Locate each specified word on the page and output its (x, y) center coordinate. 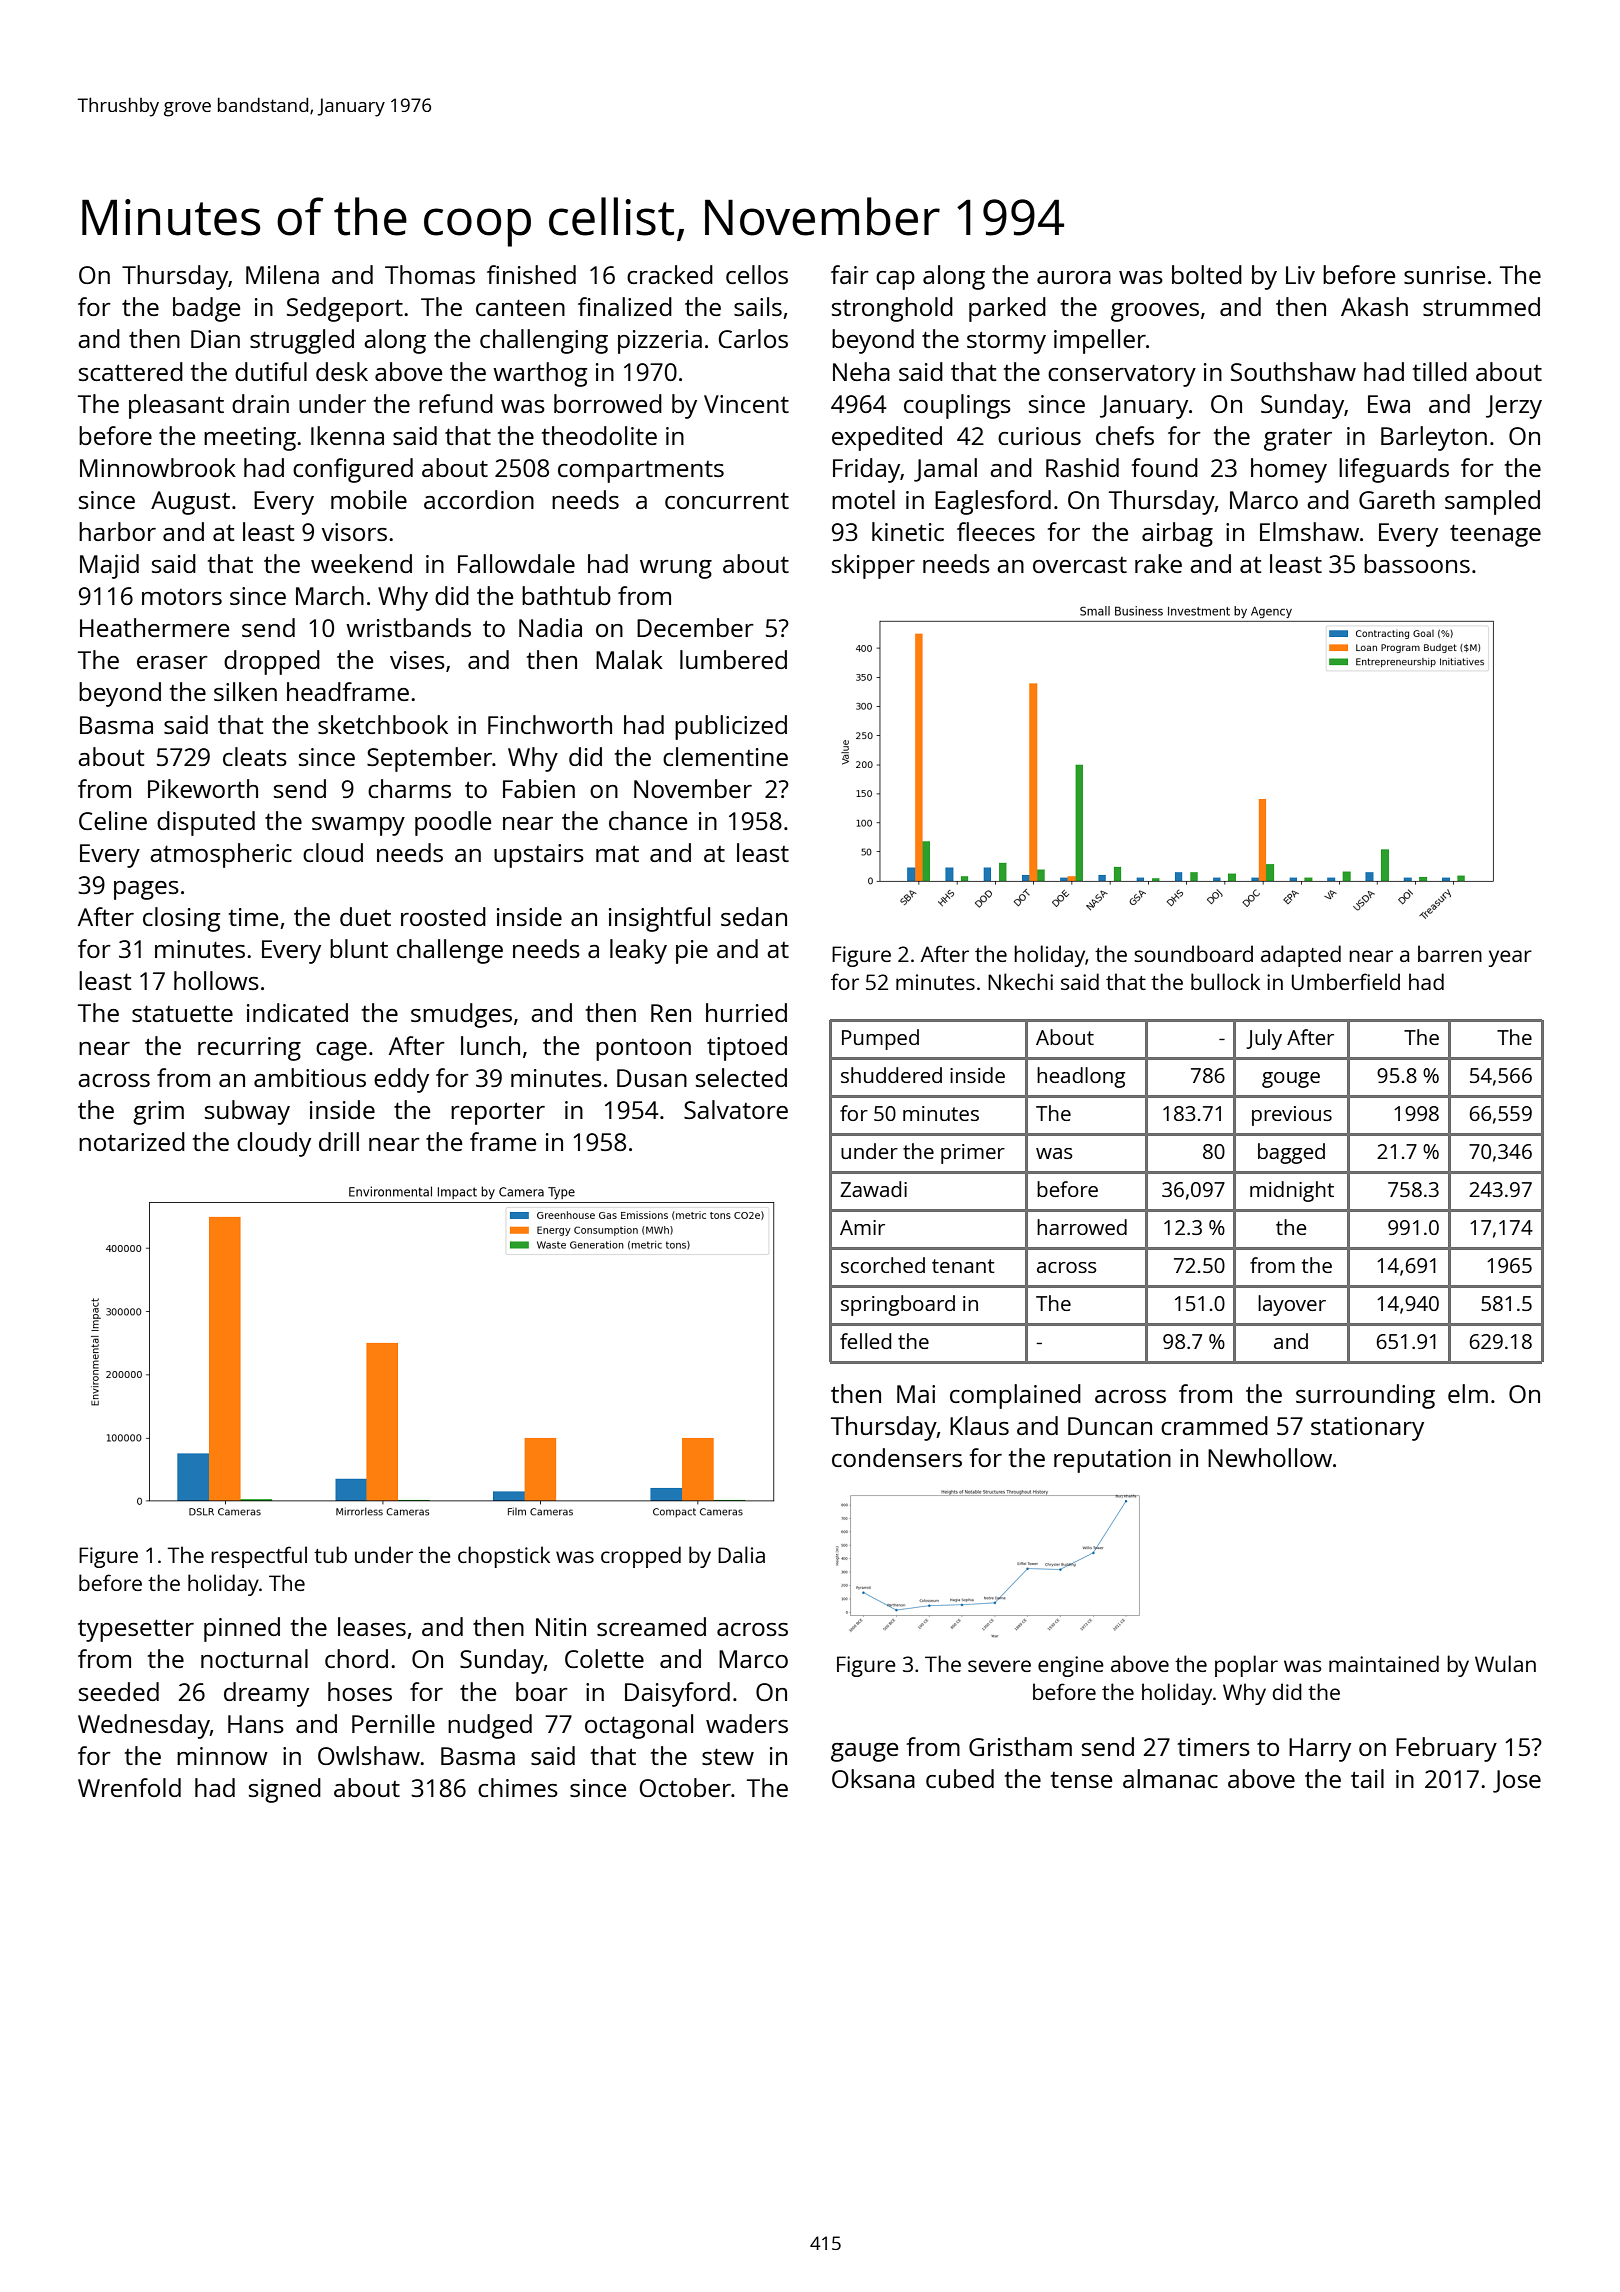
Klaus (979, 1425)
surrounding (1365, 1396)
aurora (1074, 277)
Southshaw (1293, 371)
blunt (359, 948)
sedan (754, 916)
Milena (282, 274)
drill (339, 1141)
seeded (119, 1691)
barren (1450, 953)
